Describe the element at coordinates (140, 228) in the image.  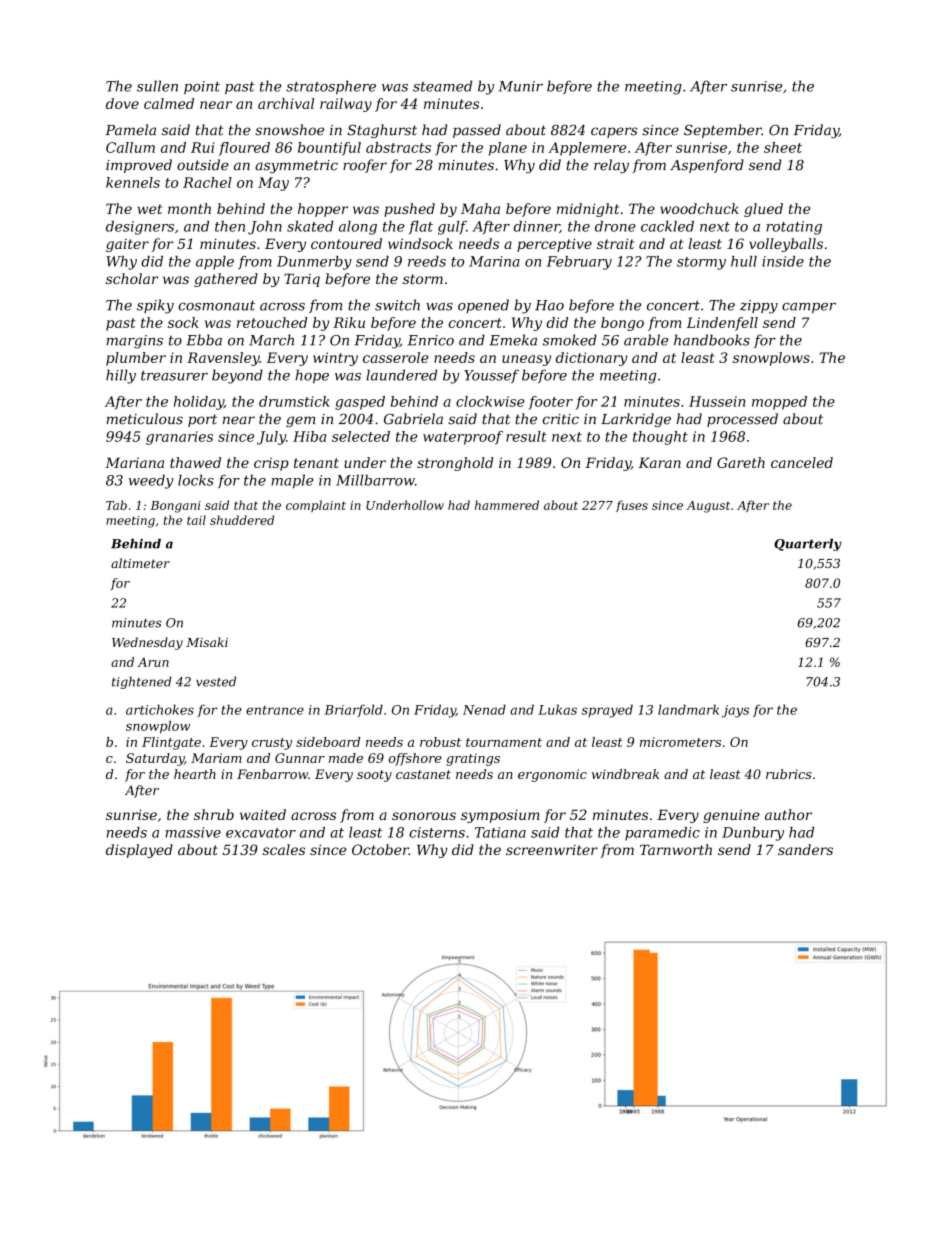
I see `designers` at that location.
